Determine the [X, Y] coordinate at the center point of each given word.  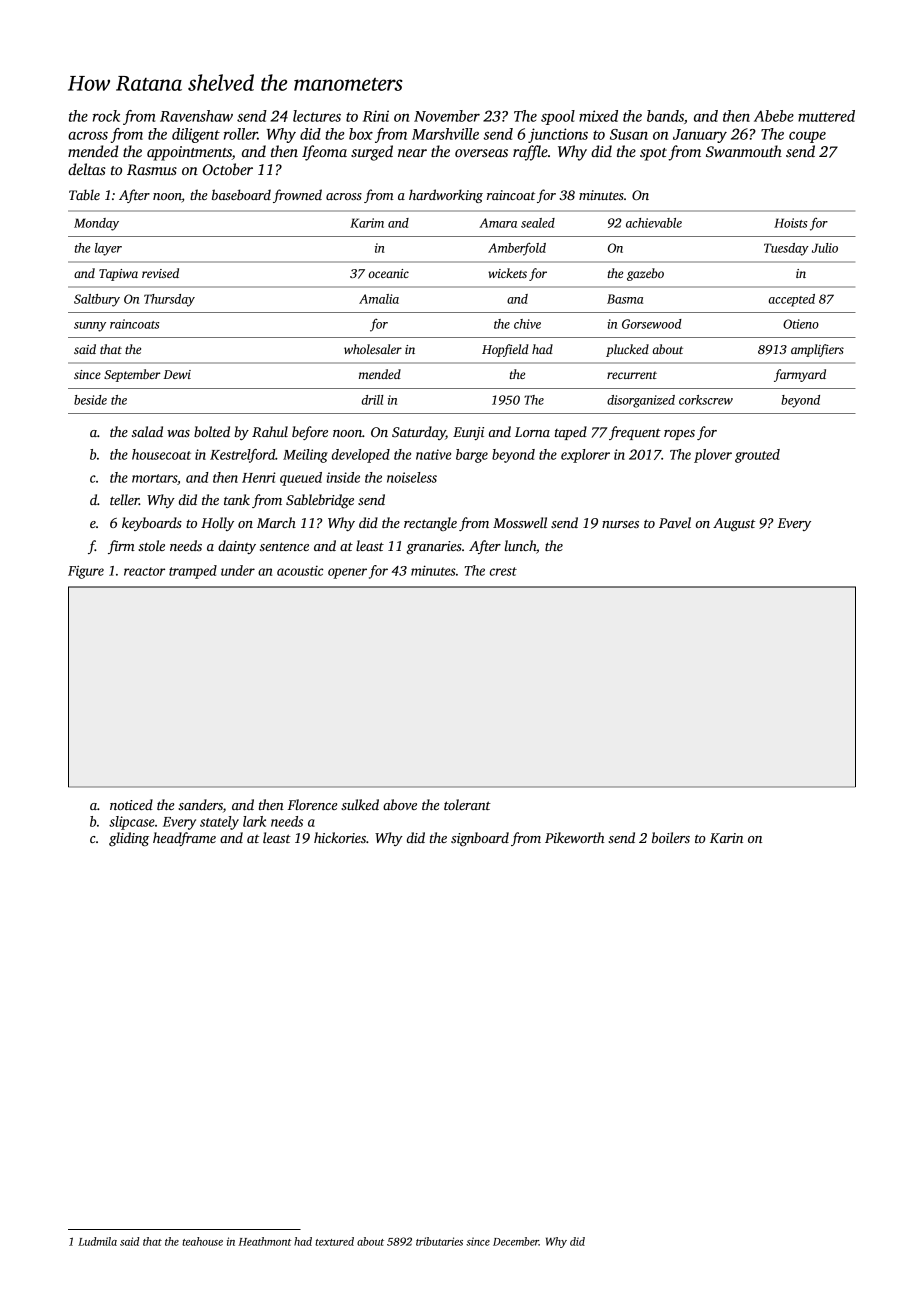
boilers [671, 837]
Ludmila [97, 1241]
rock [106, 116]
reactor [144, 571]
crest [503, 571]
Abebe [774, 116]
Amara [498, 223]
